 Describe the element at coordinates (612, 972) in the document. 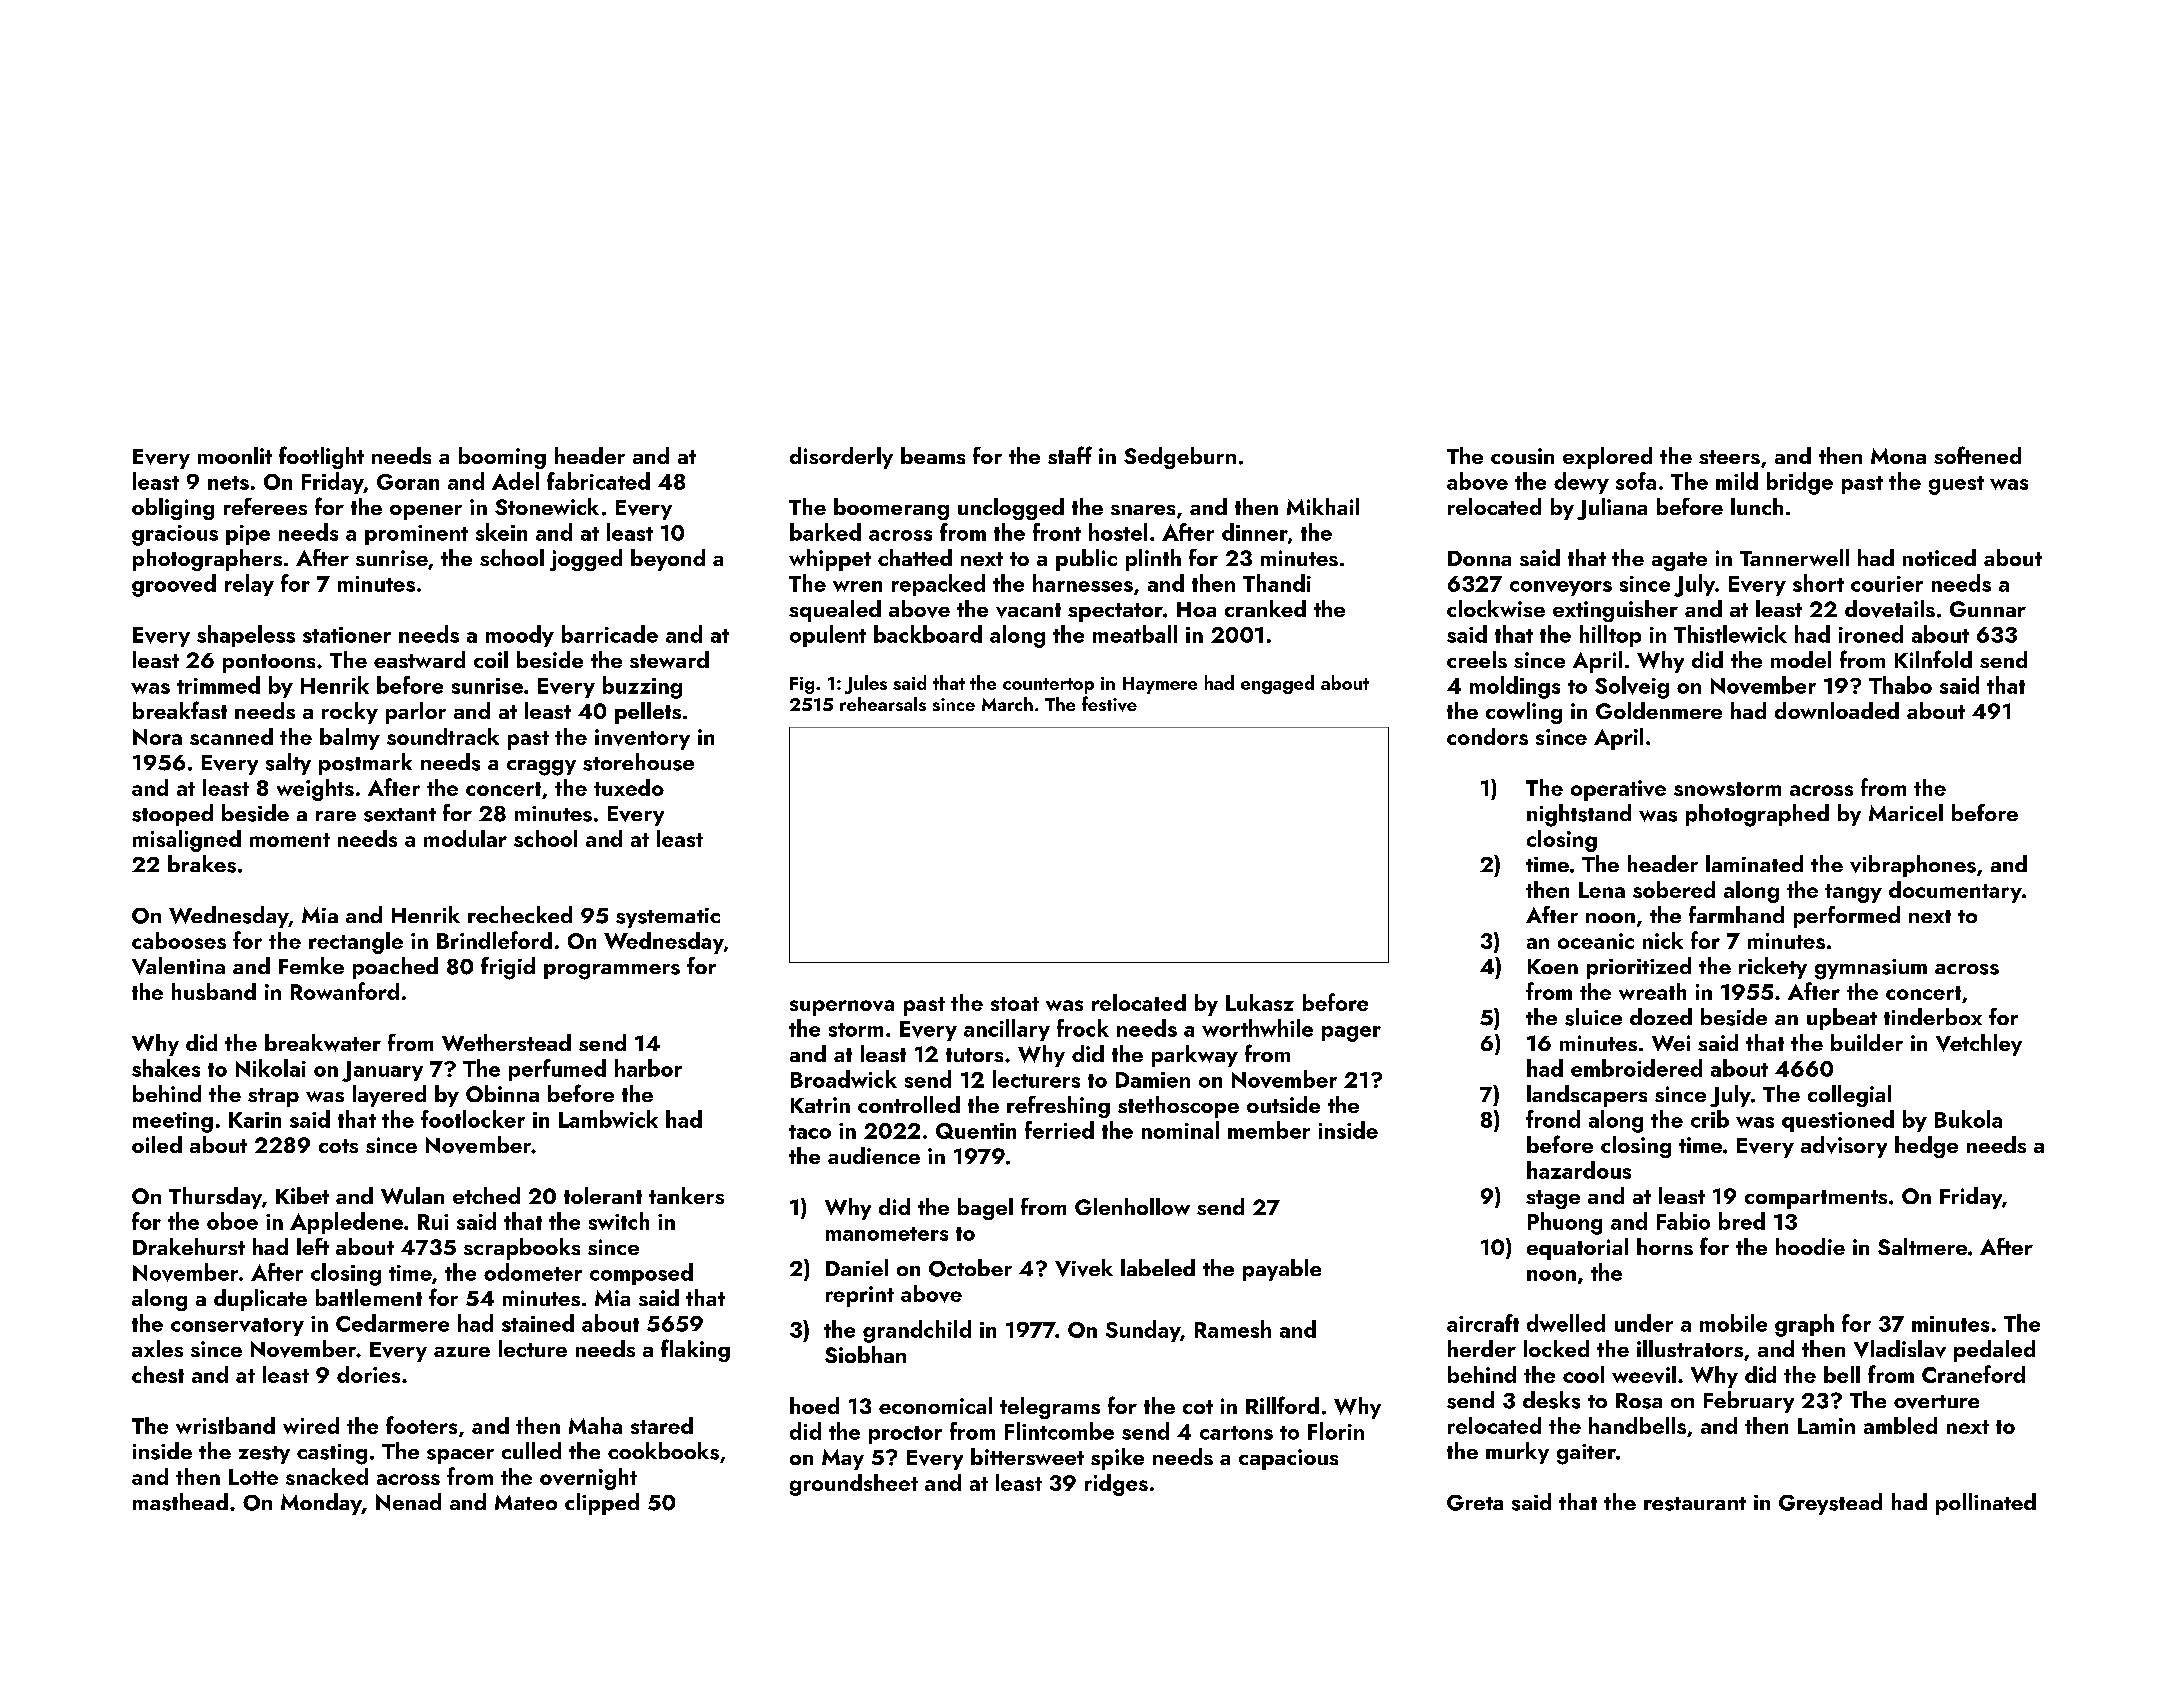

I see `programmers` at that location.
